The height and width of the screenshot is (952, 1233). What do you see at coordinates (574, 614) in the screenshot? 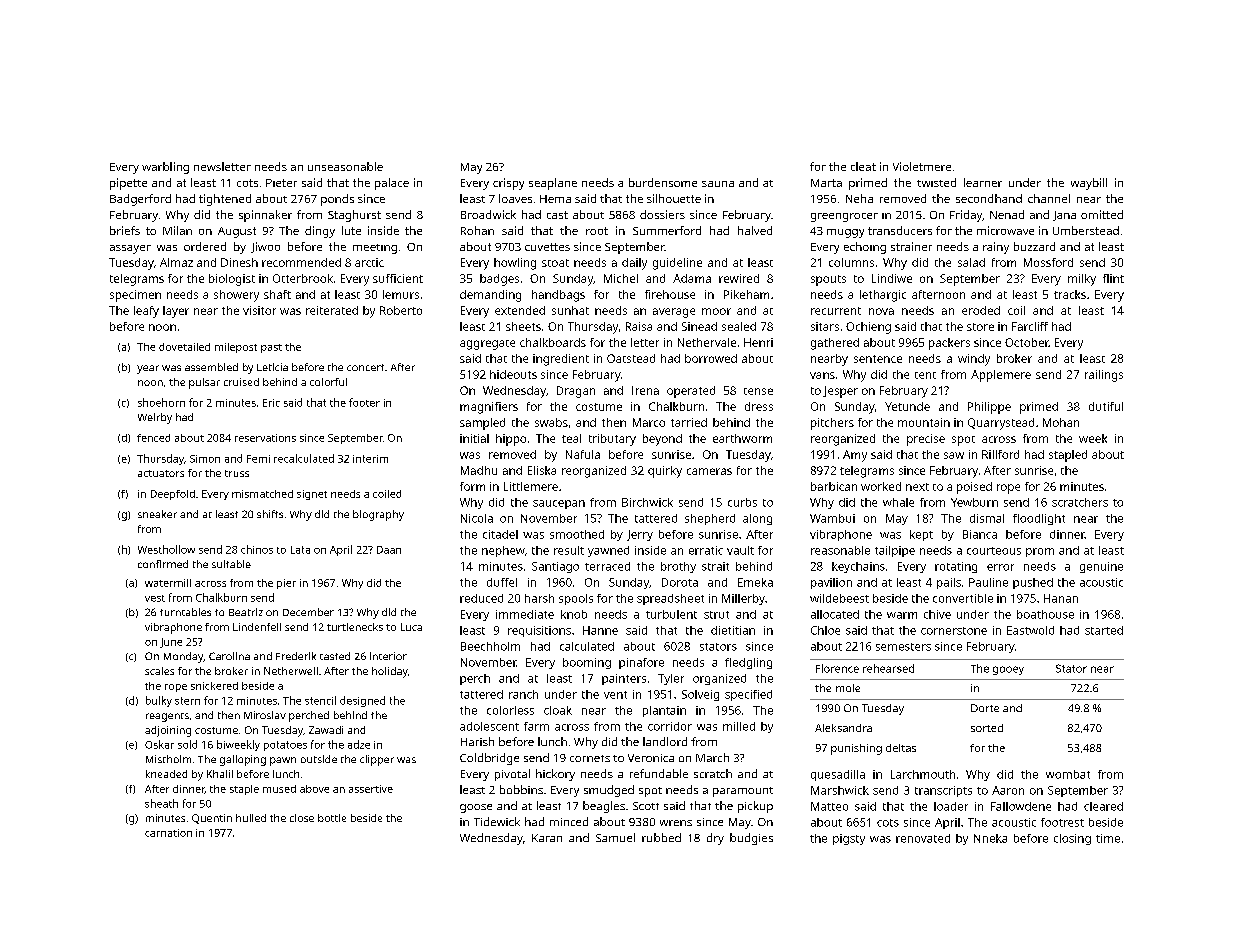
I see `knob` at bounding box center [574, 614].
